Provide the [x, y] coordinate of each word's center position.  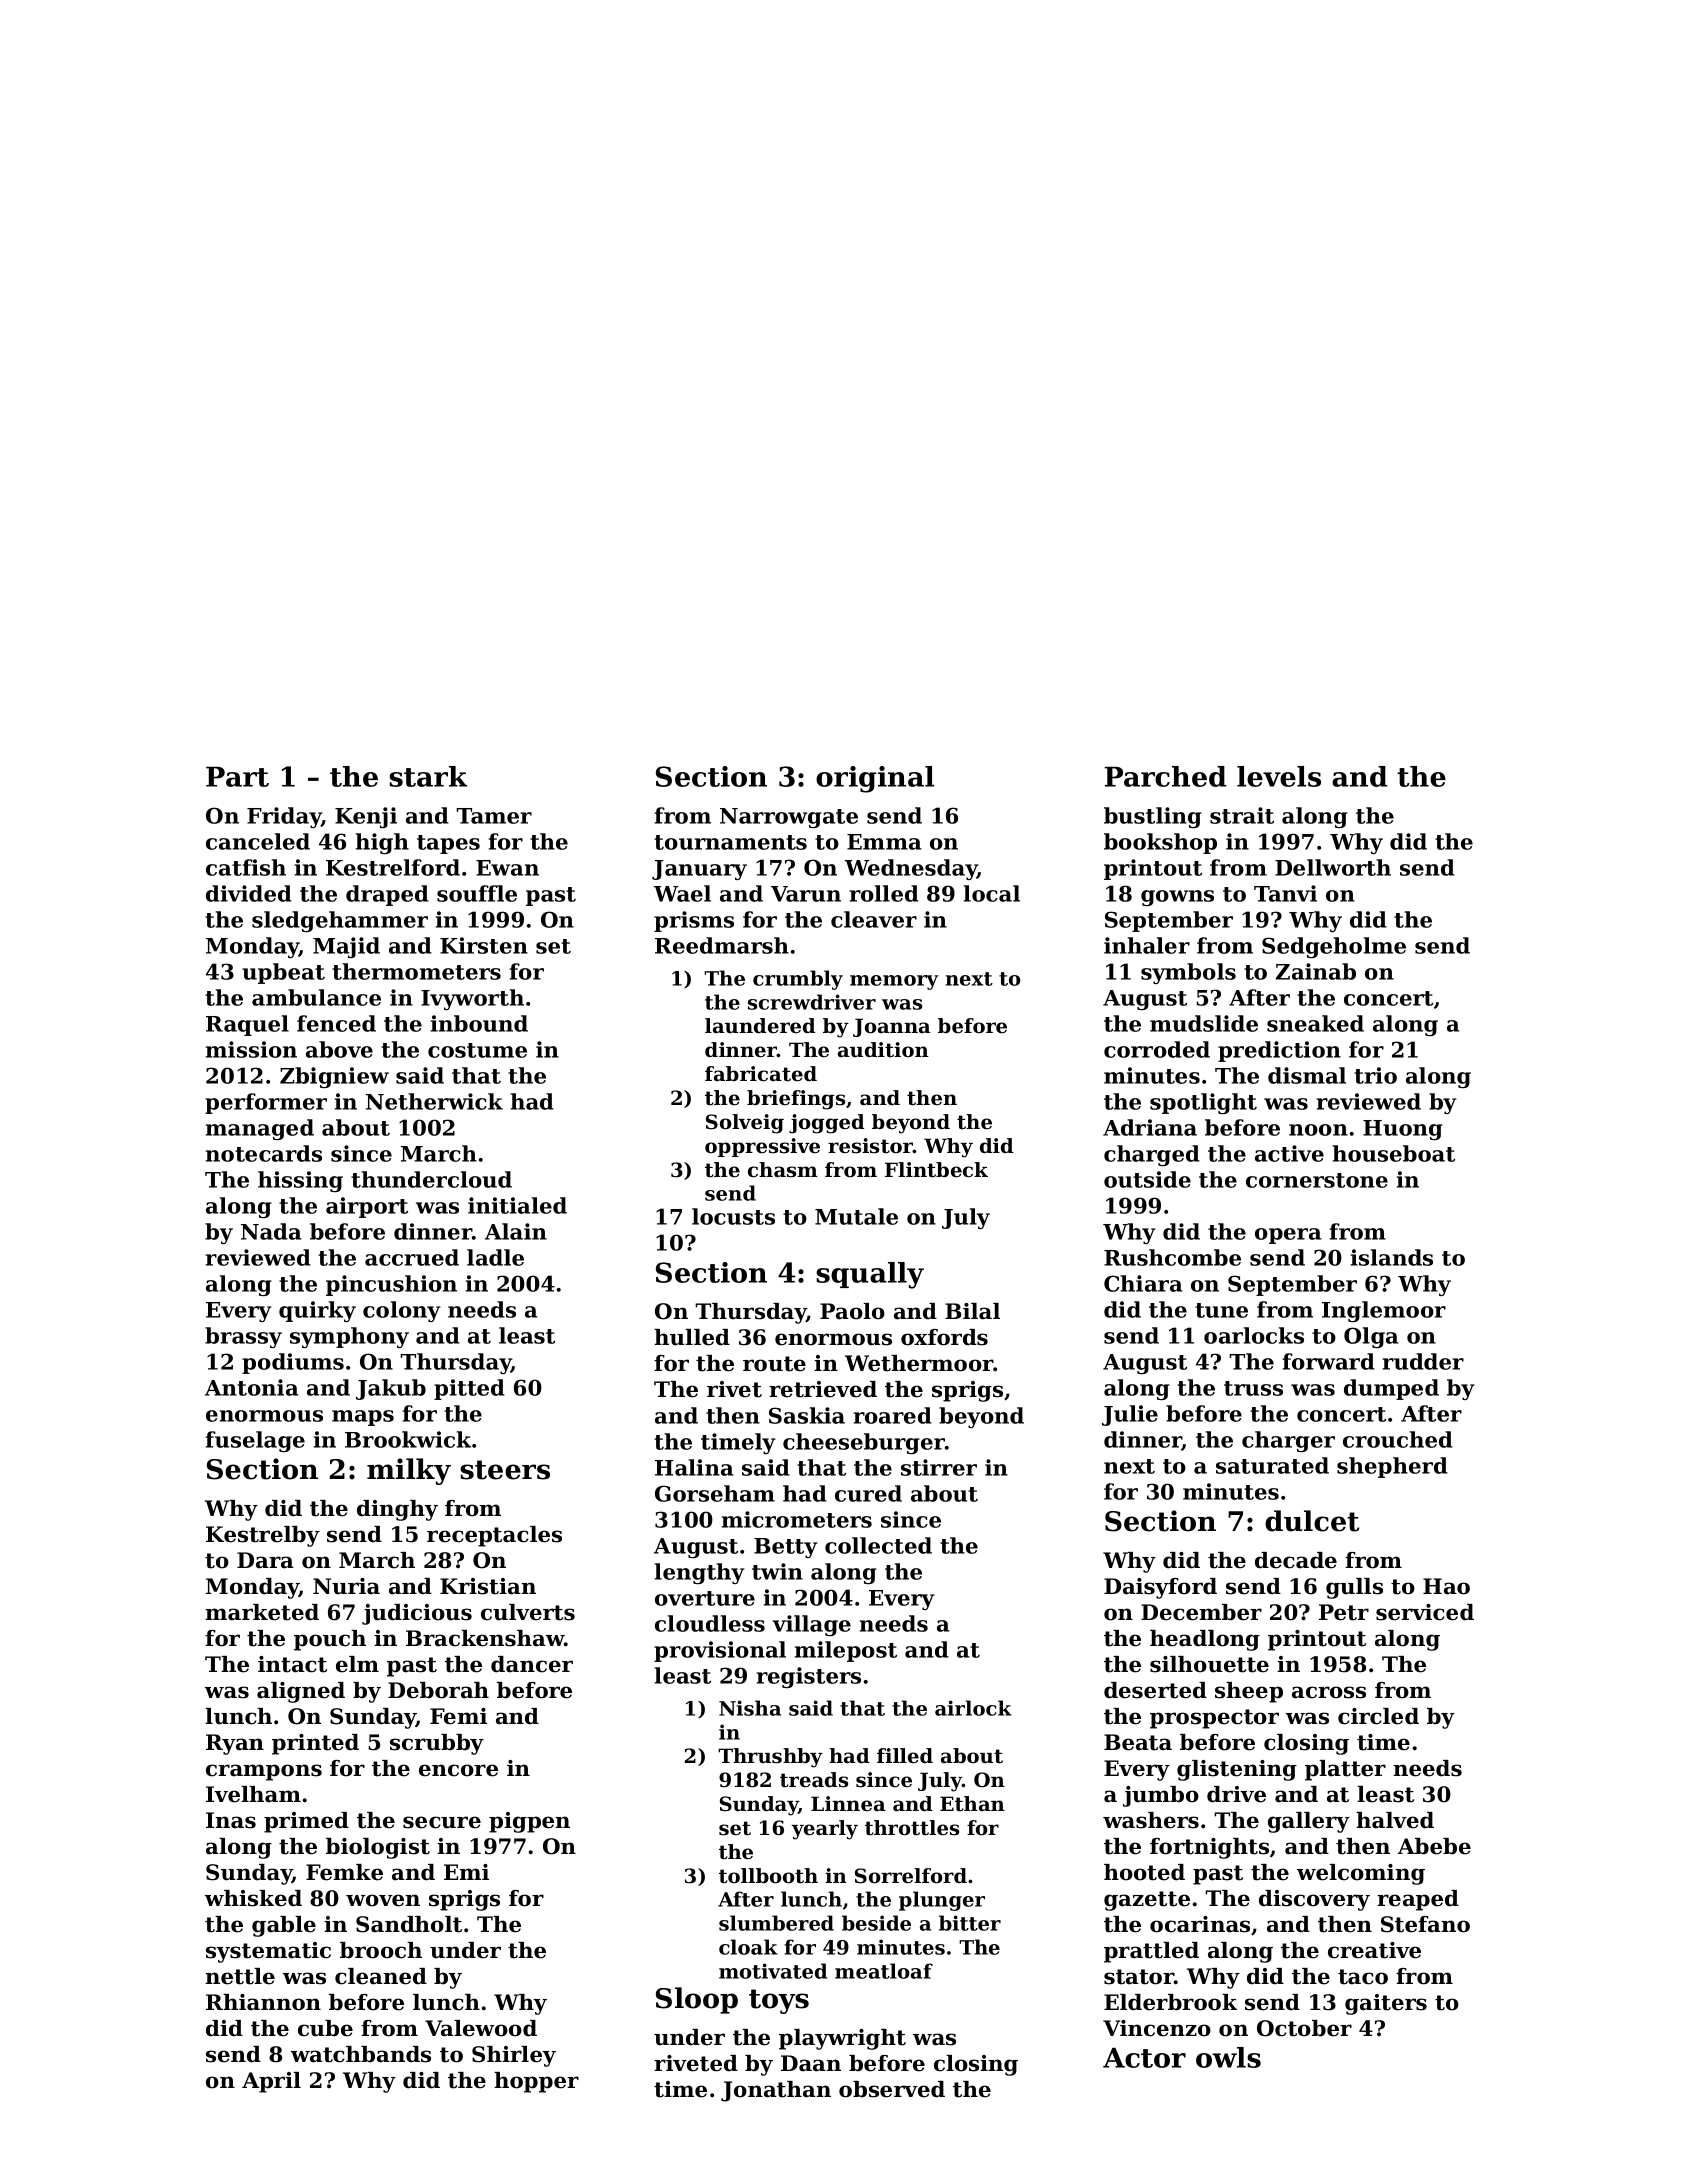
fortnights [1209, 1848]
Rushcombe [1172, 1257]
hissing [300, 1181]
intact [292, 1664]
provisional [720, 1651]
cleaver [874, 919]
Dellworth [1333, 867]
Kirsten [484, 945]
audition [883, 1050]
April [271, 2082]
